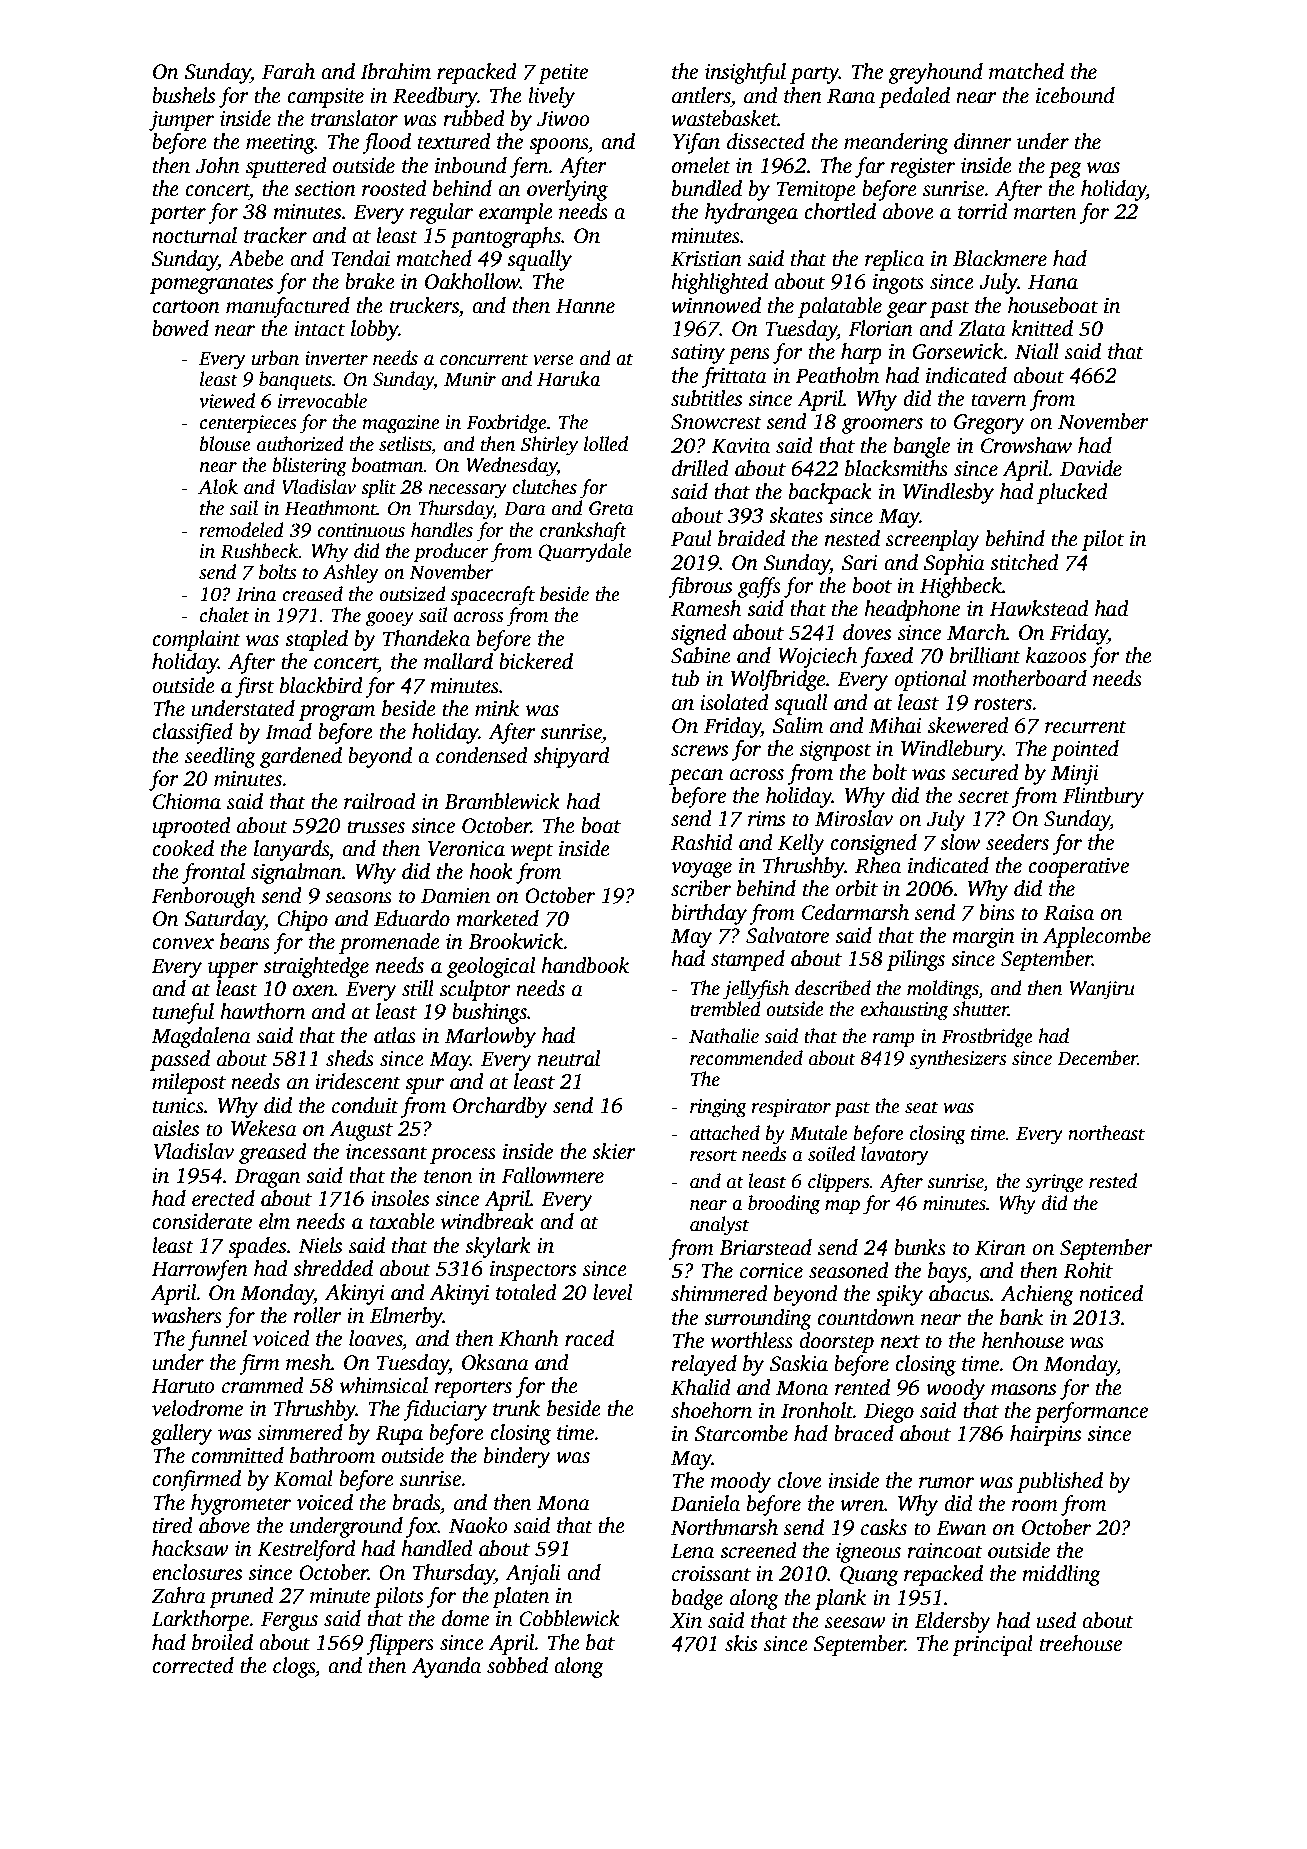  Describe the element at coordinates (685, 678) in the image. I see `tub` at that location.
